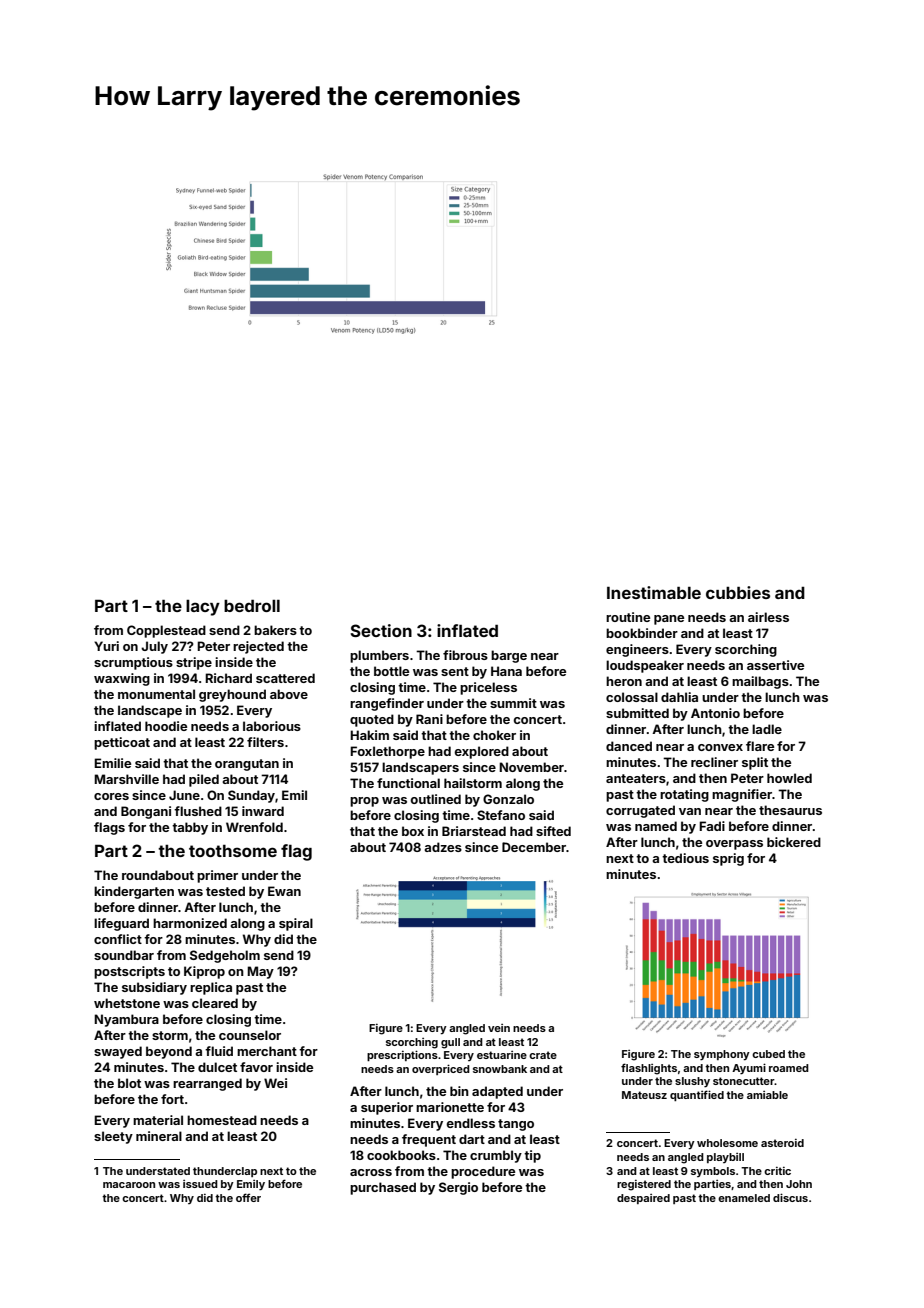  I want to click on macaroon, so click(129, 1185).
